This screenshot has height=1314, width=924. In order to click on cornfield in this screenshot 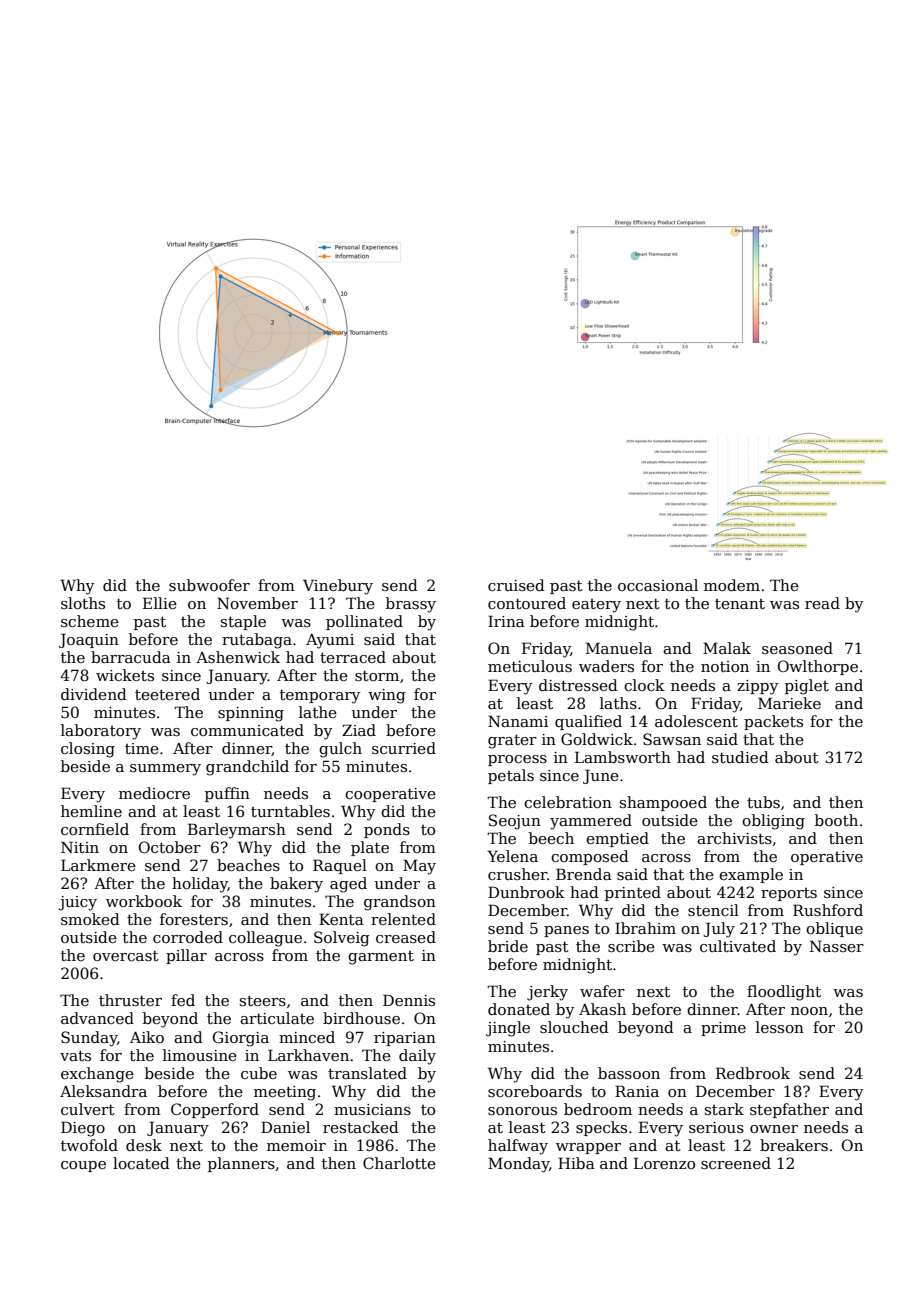, I will do `click(95, 829)`.
